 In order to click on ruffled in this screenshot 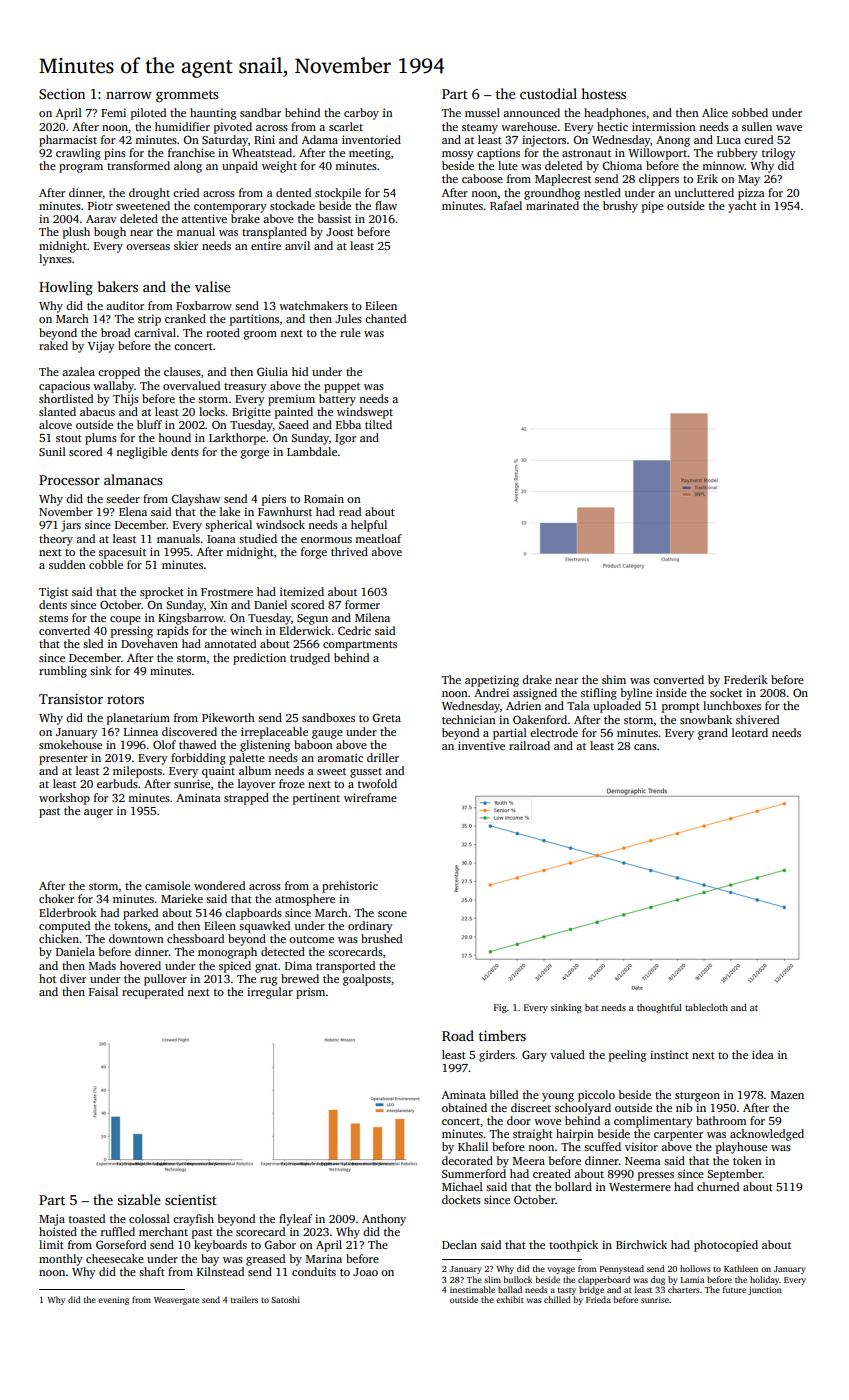, I will do `click(118, 1231)`.
